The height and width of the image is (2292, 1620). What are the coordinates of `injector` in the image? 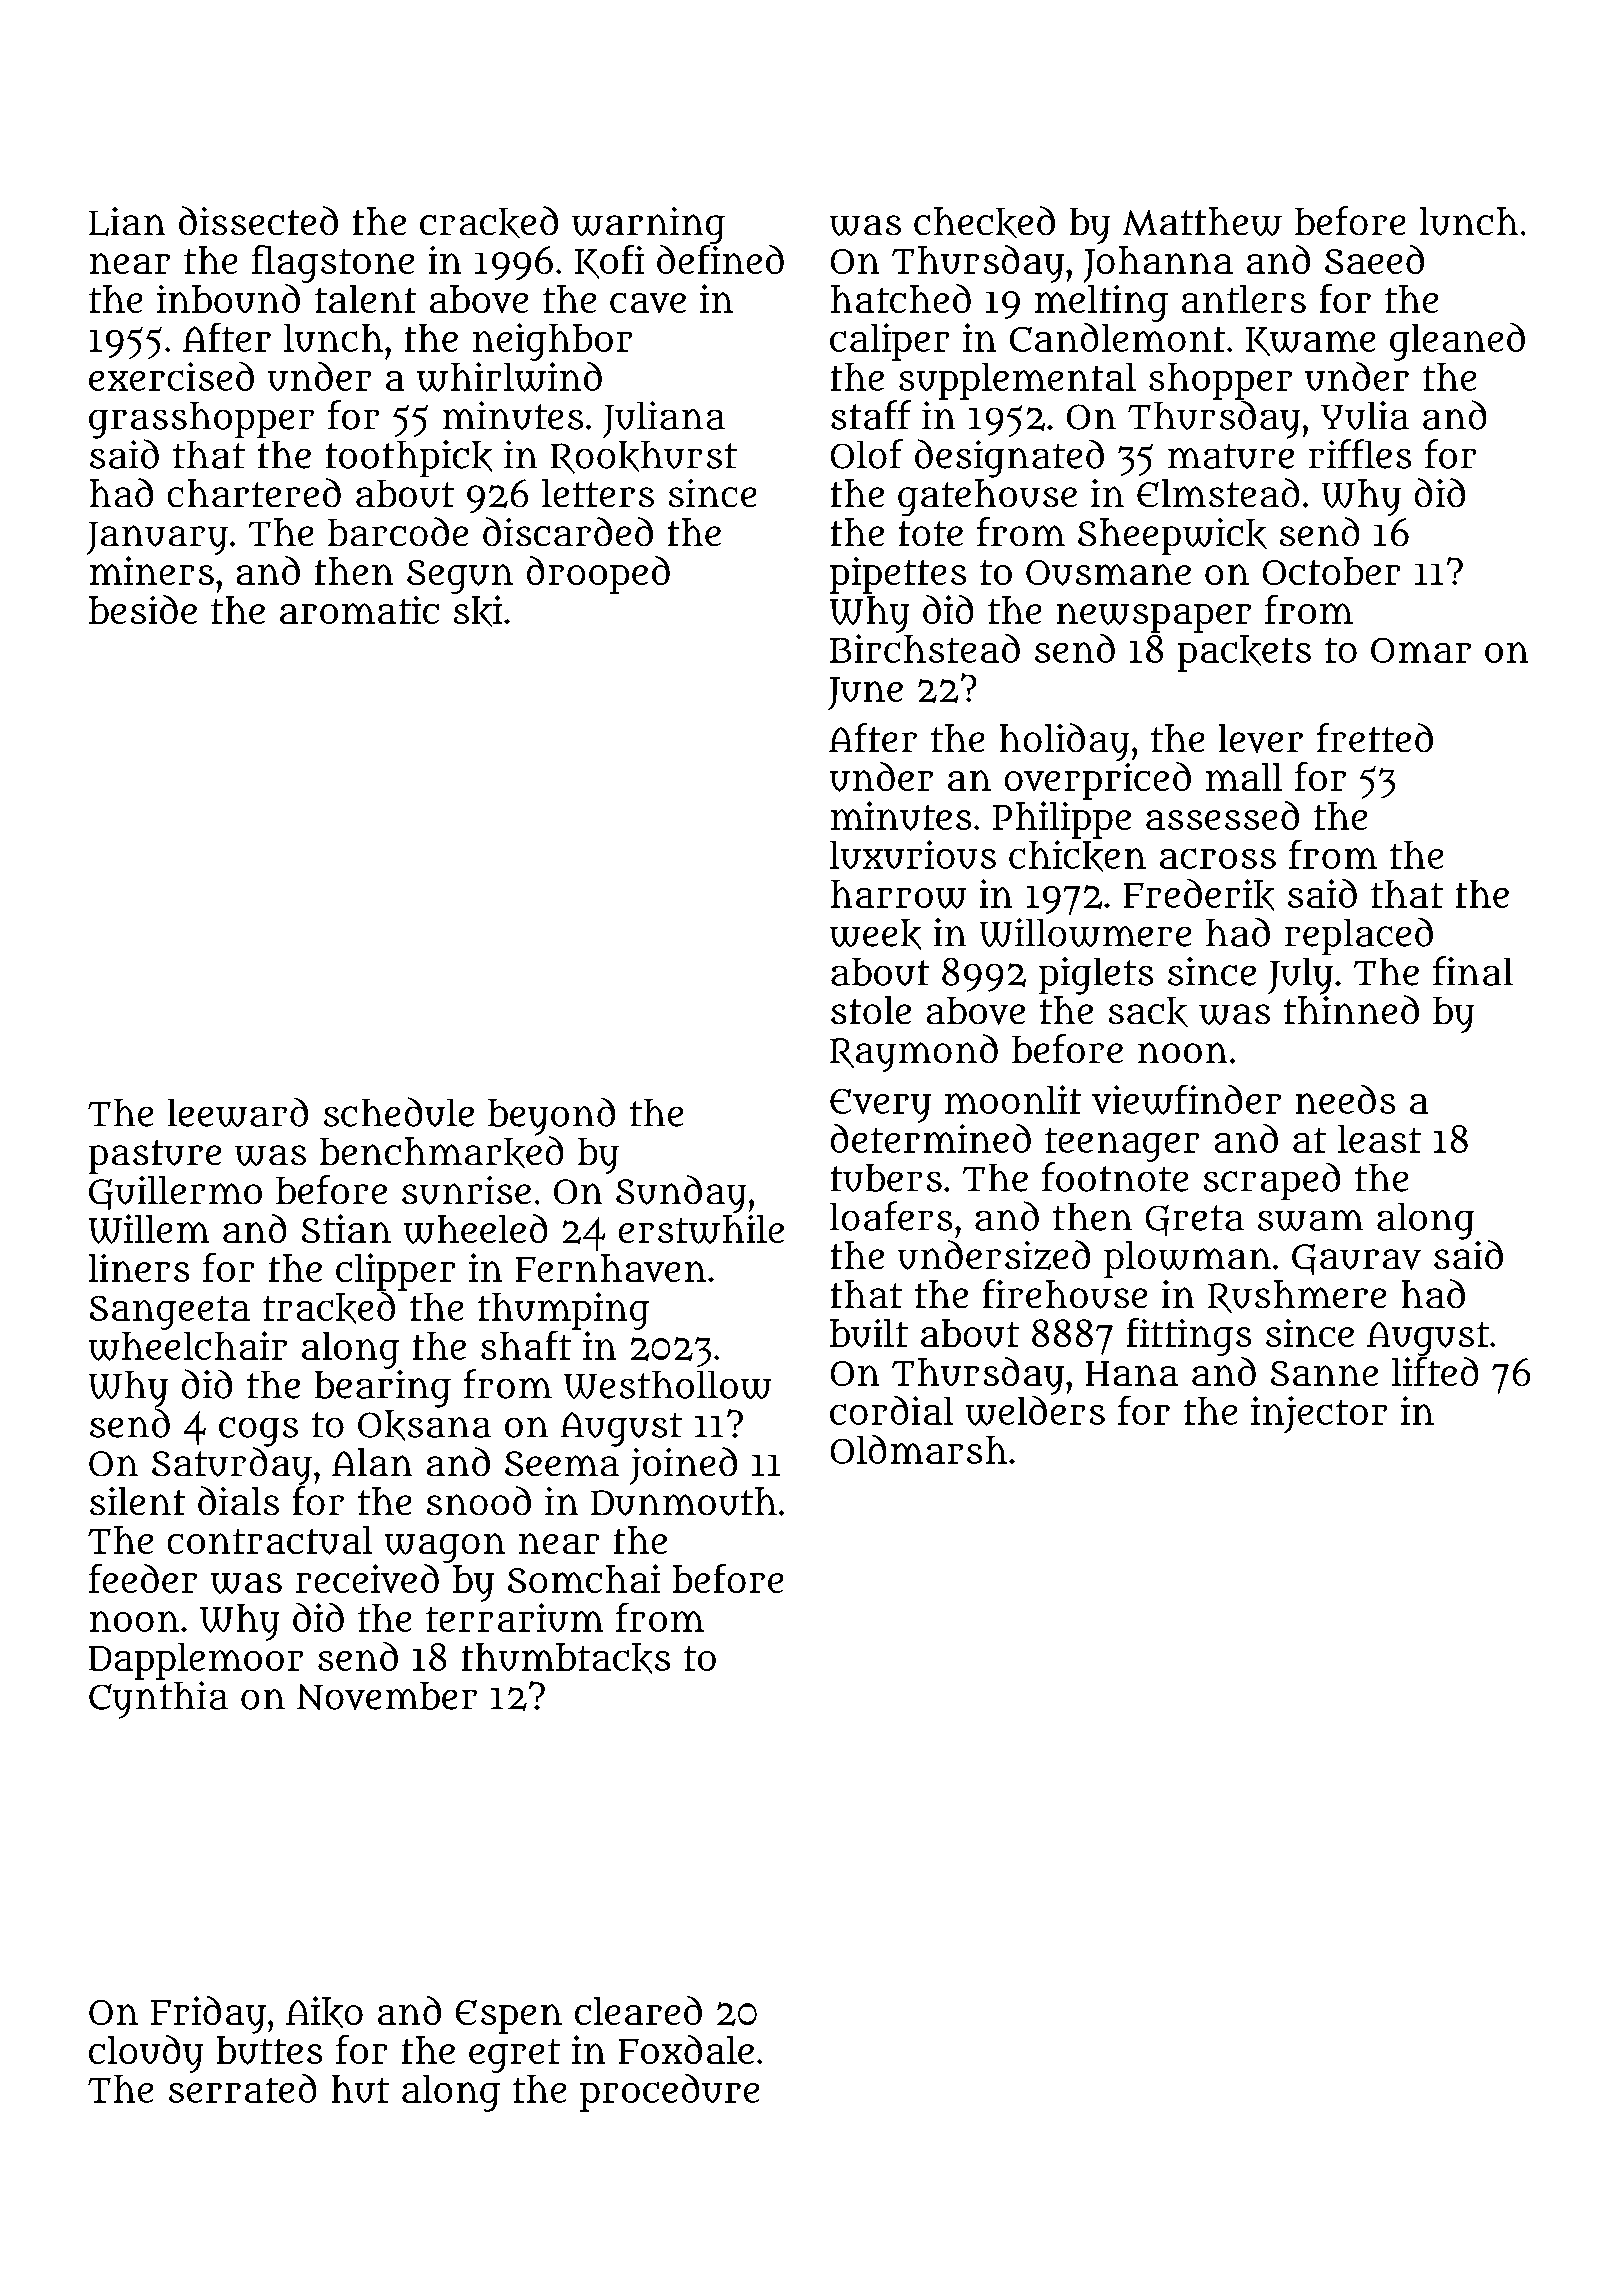 It's located at (1319, 1414).
